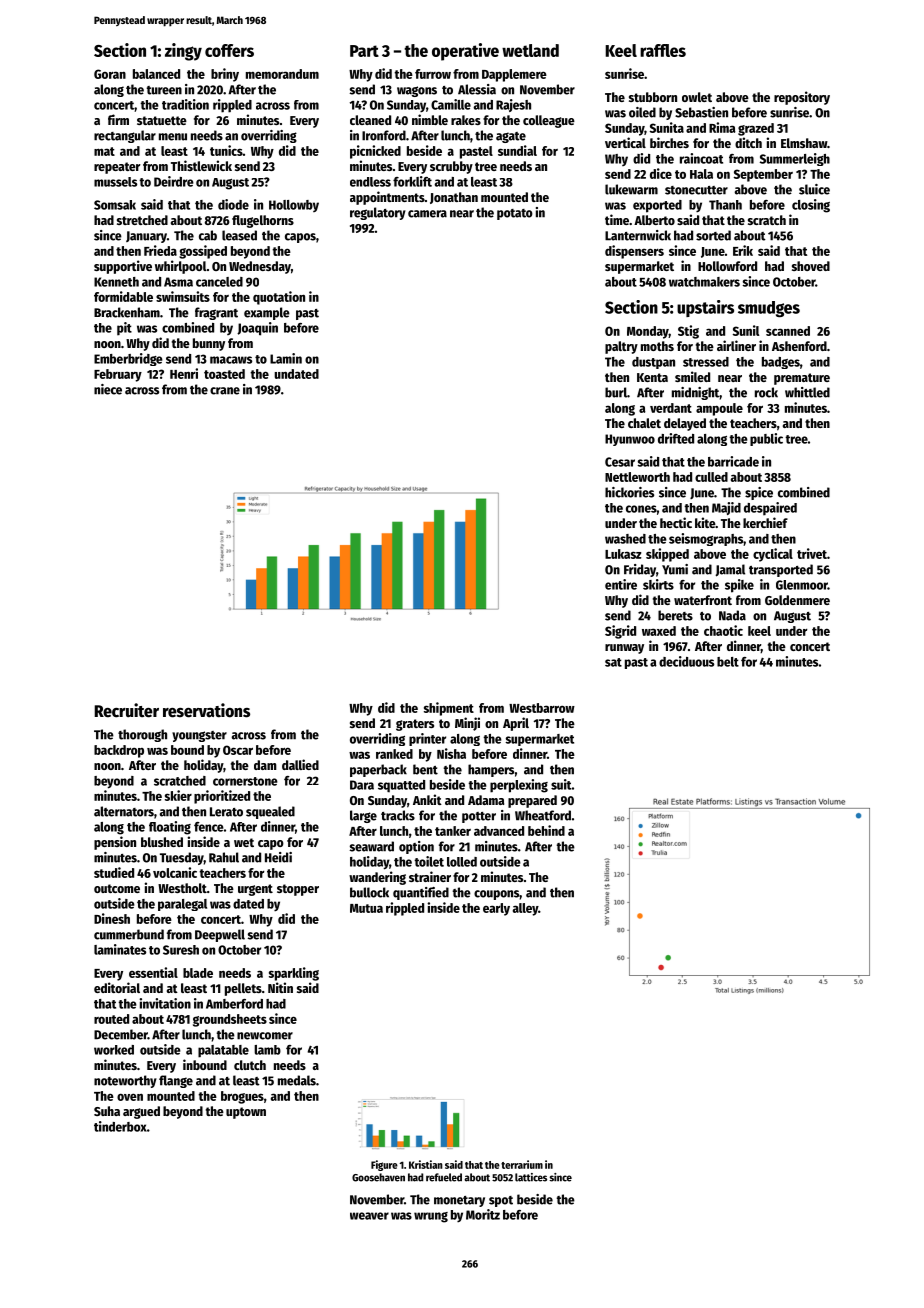 This page has height=1308, width=924. I want to click on reservations, so click(206, 710).
